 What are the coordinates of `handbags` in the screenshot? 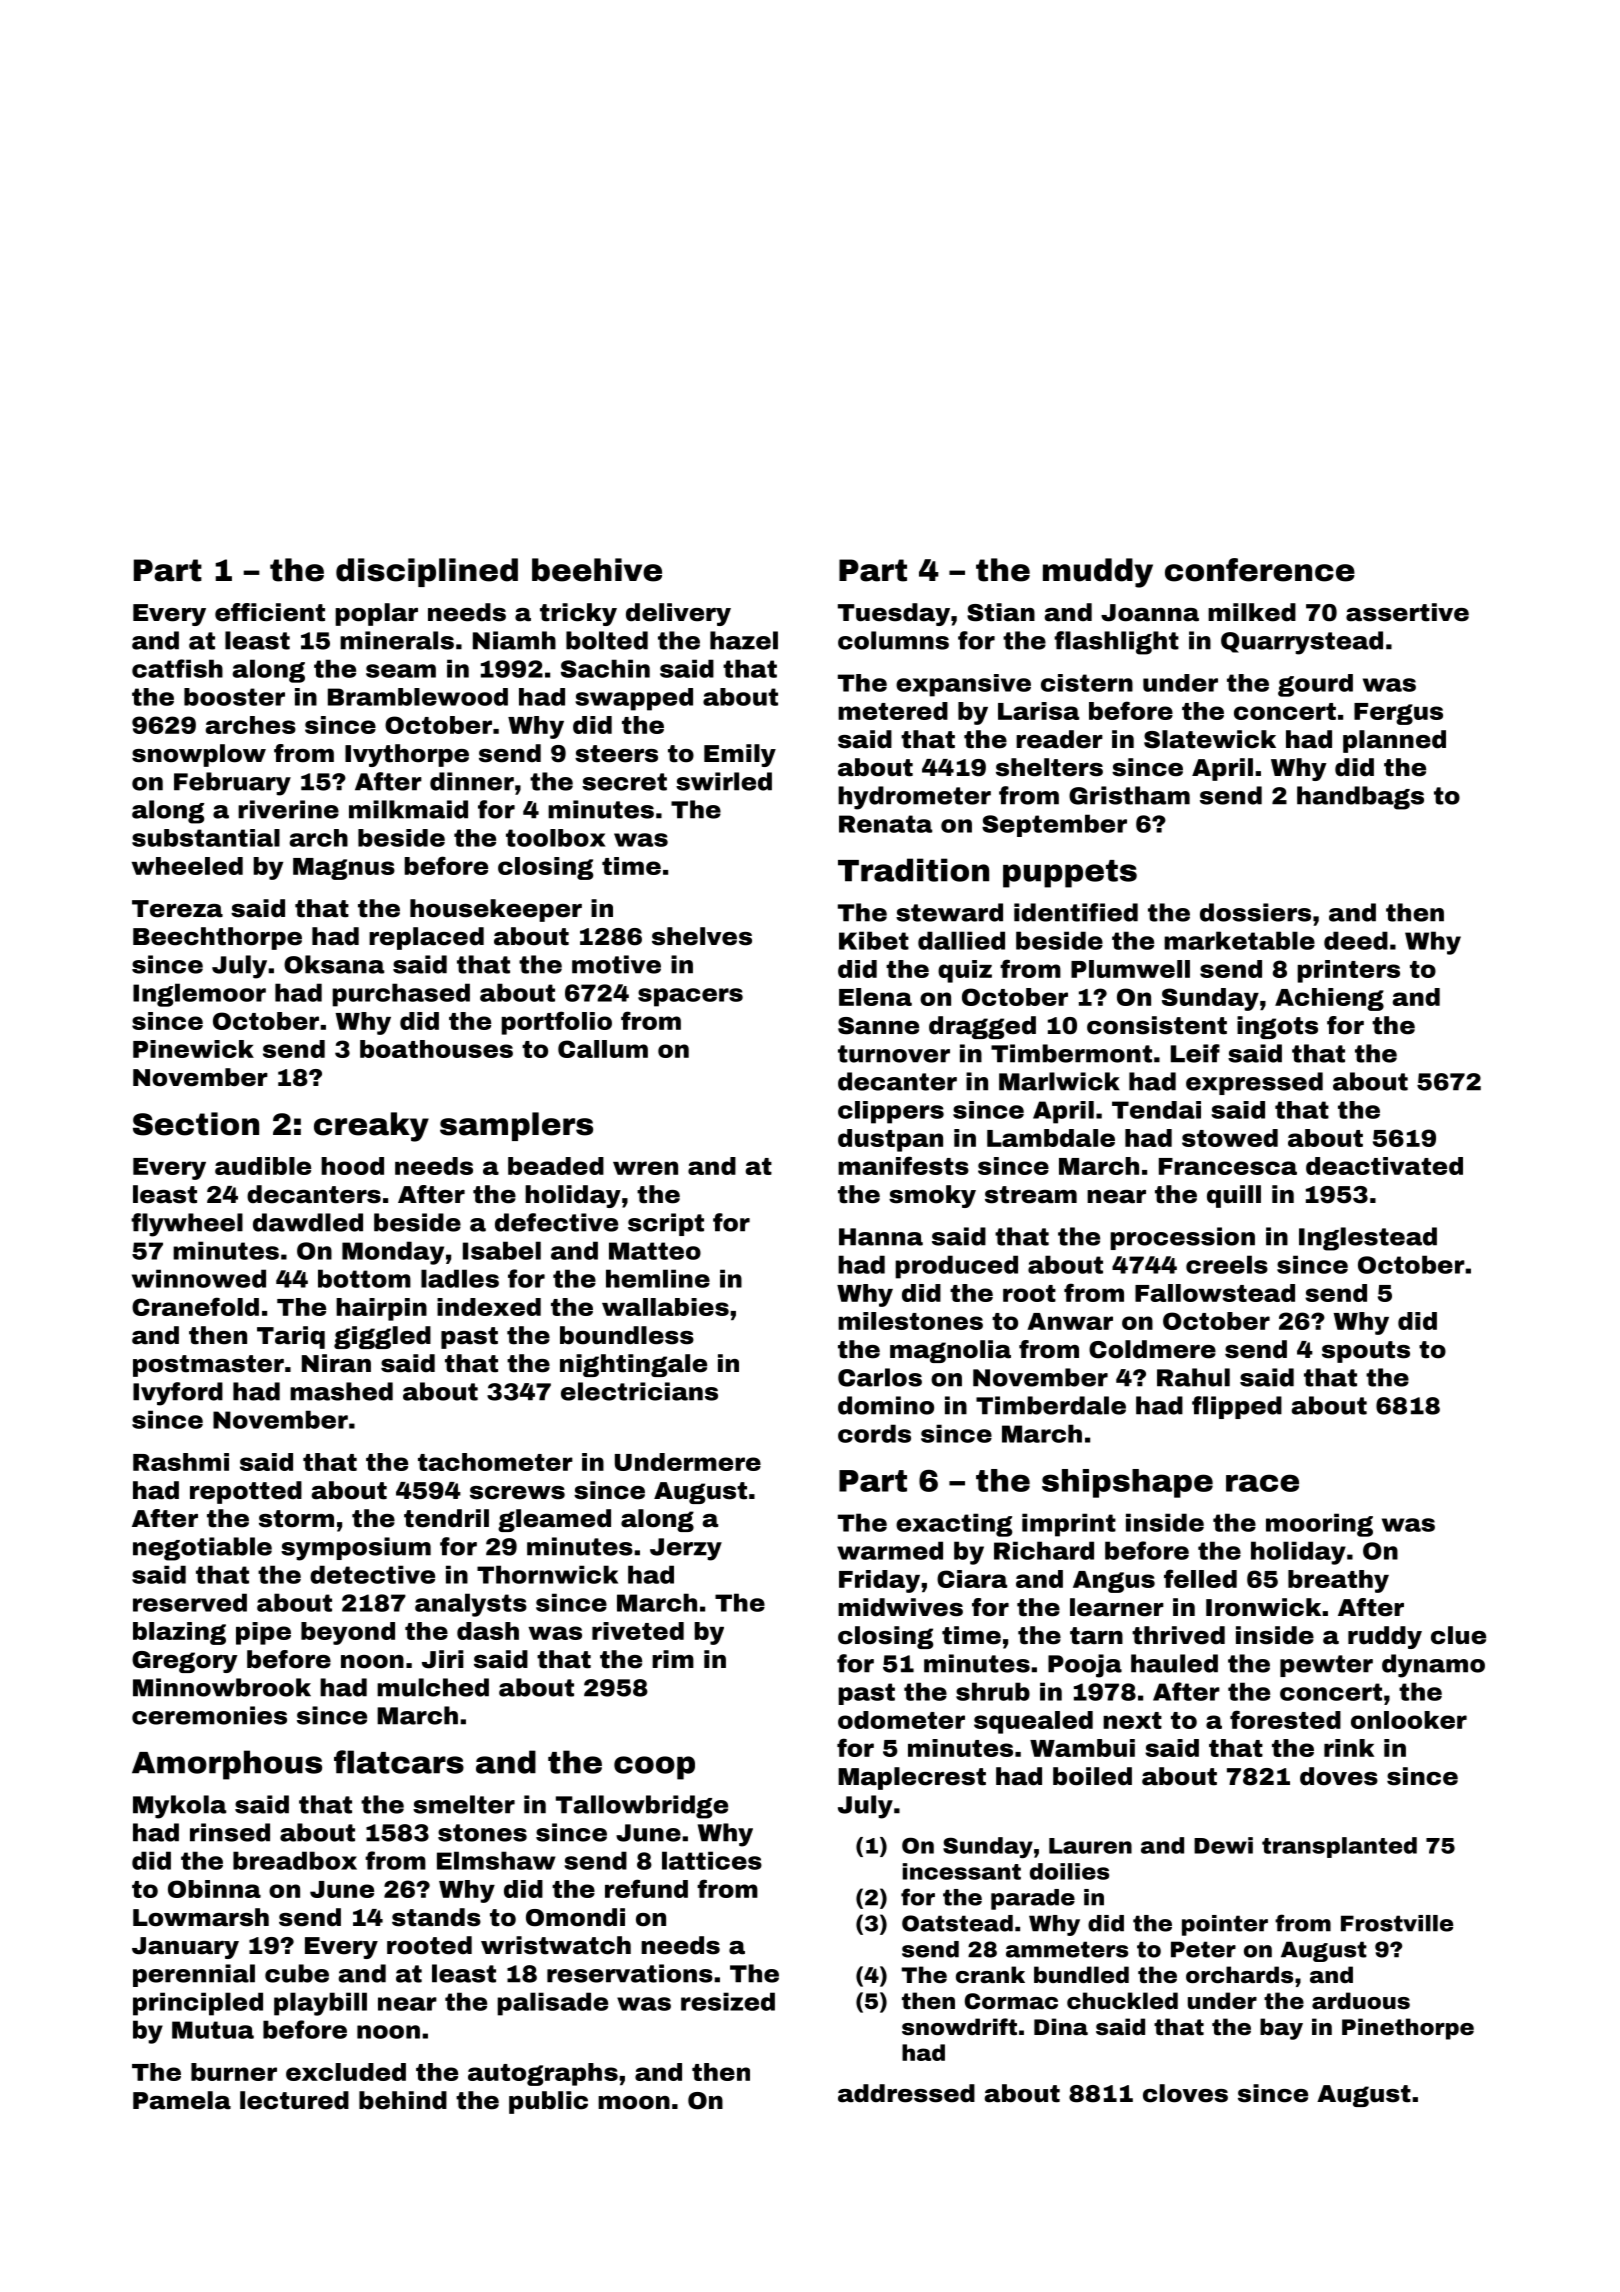 It's located at (1360, 798).
